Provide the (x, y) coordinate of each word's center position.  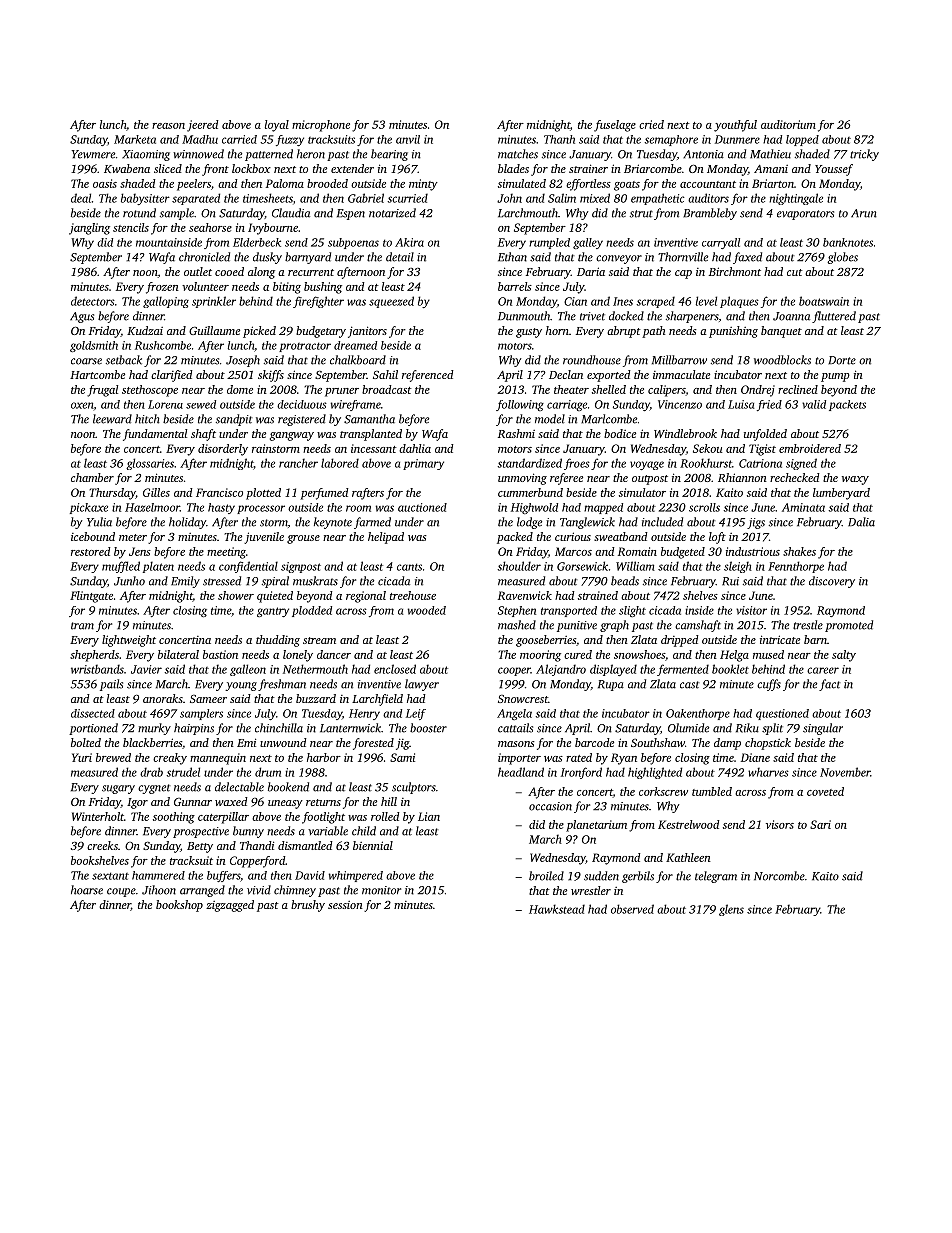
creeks (102, 845)
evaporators (805, 215)
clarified (172, 376)
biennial (373, 845)
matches (518, 154)
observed (632, 909)
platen (158, 567)
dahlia (415, 448)
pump (835, 377)
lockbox (251, 168)
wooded (427, 610)
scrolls (704, 507)
